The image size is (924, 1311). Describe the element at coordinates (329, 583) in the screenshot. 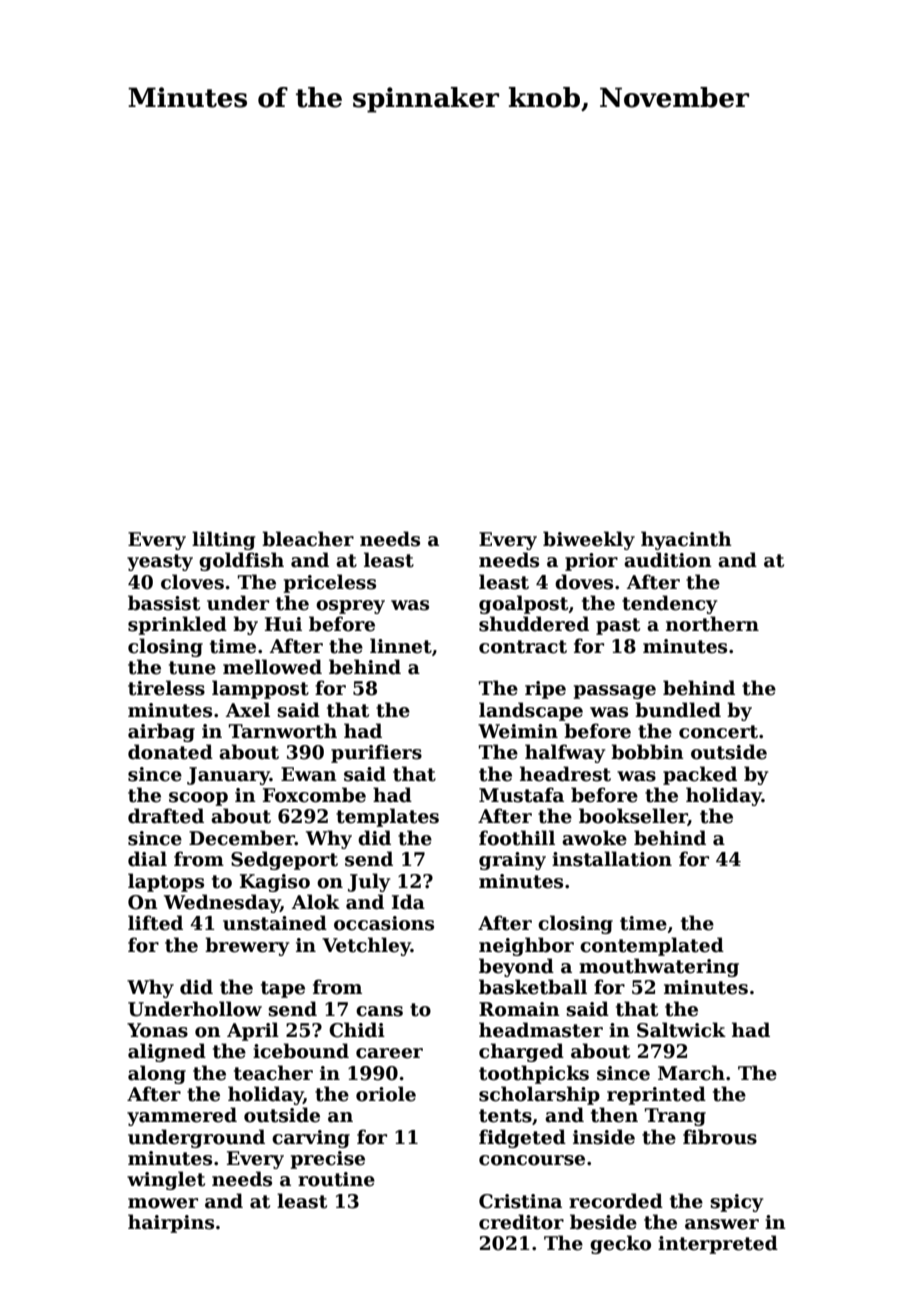

I see `priceless` at that location.
